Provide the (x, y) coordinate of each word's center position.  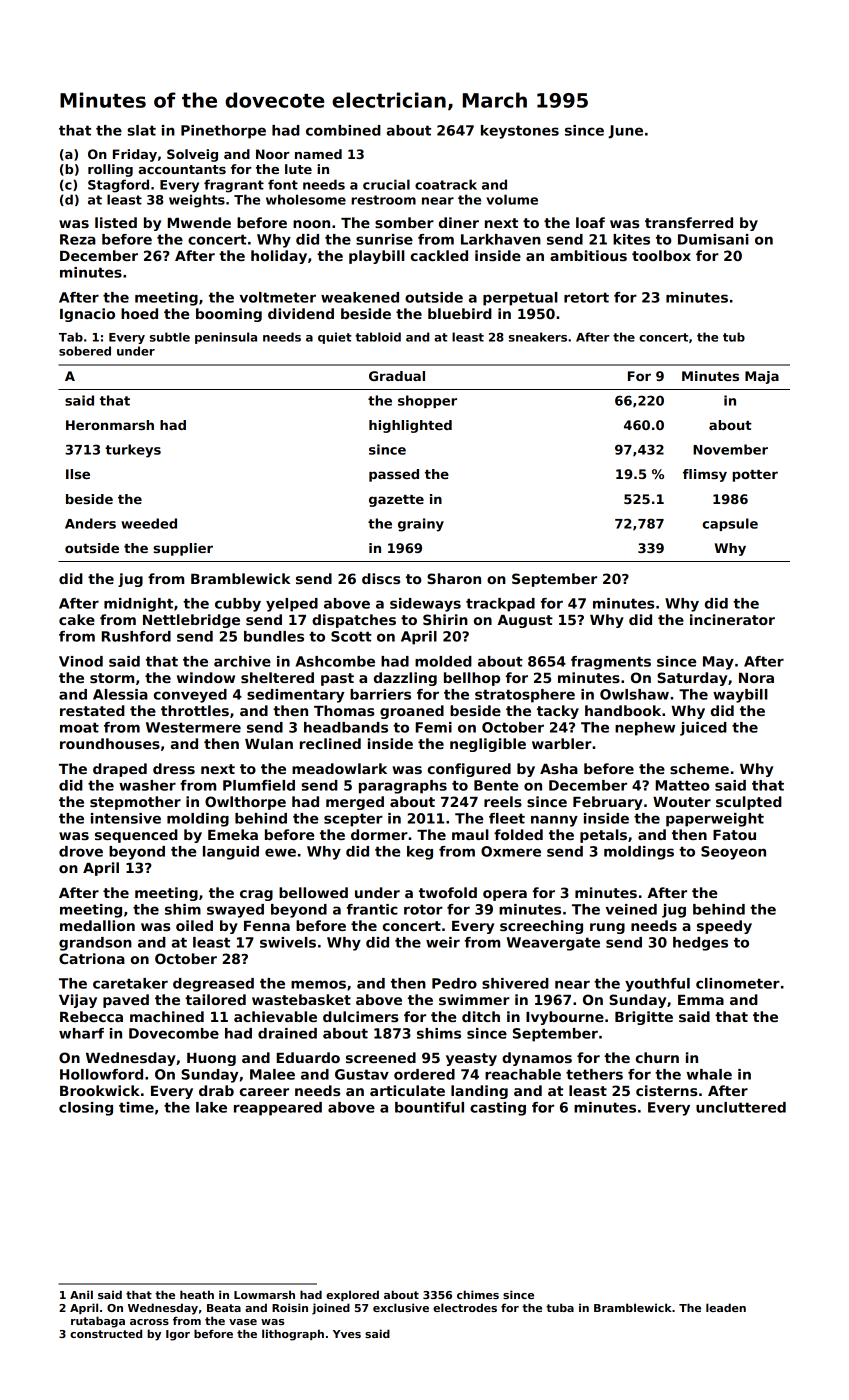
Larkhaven (501, 239)
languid (231, 853)
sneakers (538, 337)
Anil (81, 1294)
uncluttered (741, 1107)
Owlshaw (634, 694)
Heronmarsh (110, 425)
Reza (78, 239)
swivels (288, 942)
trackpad (500, 605)
